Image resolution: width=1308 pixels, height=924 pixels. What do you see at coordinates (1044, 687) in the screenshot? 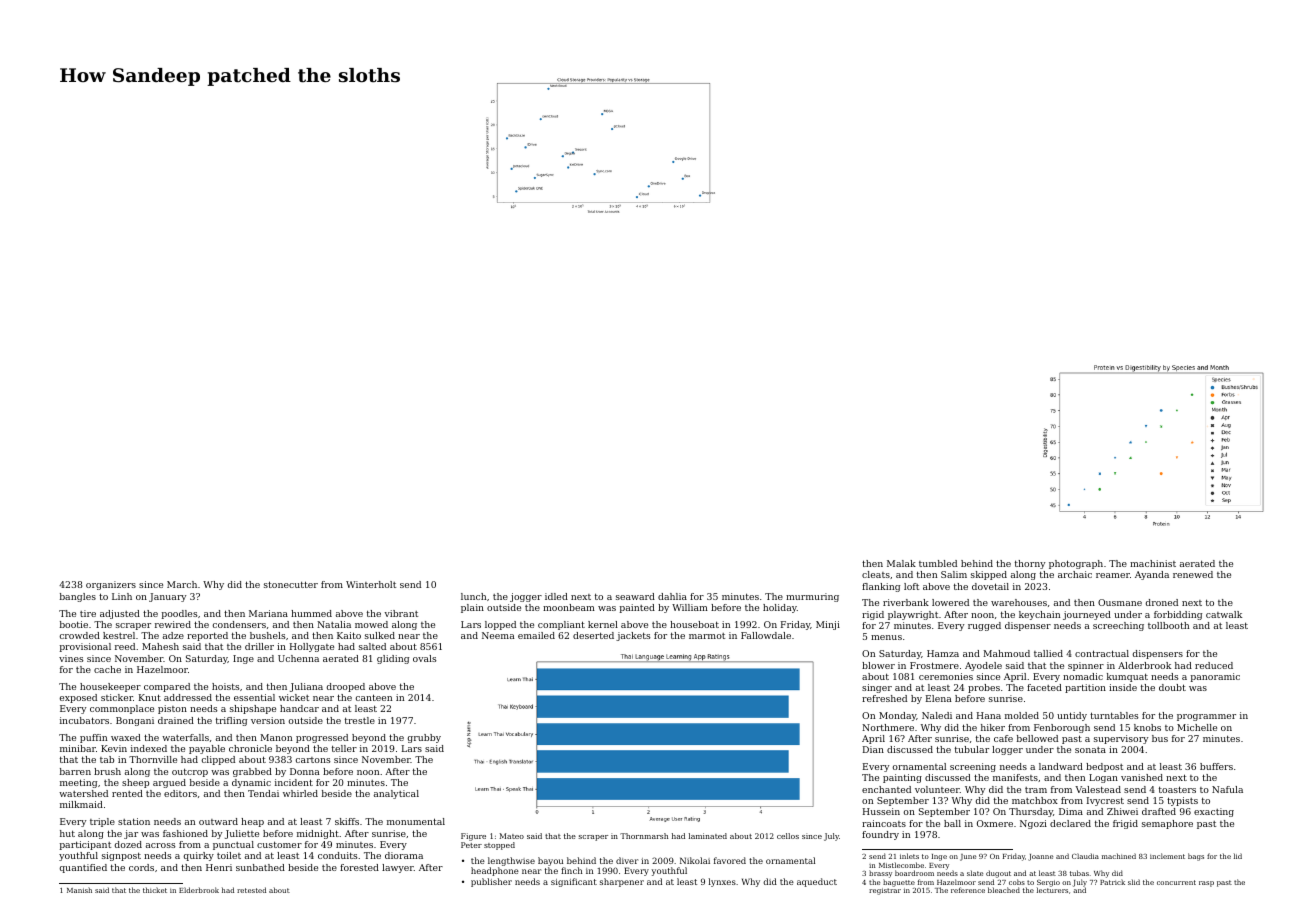
I see `faceted` at bounding box center [1044, 687].
